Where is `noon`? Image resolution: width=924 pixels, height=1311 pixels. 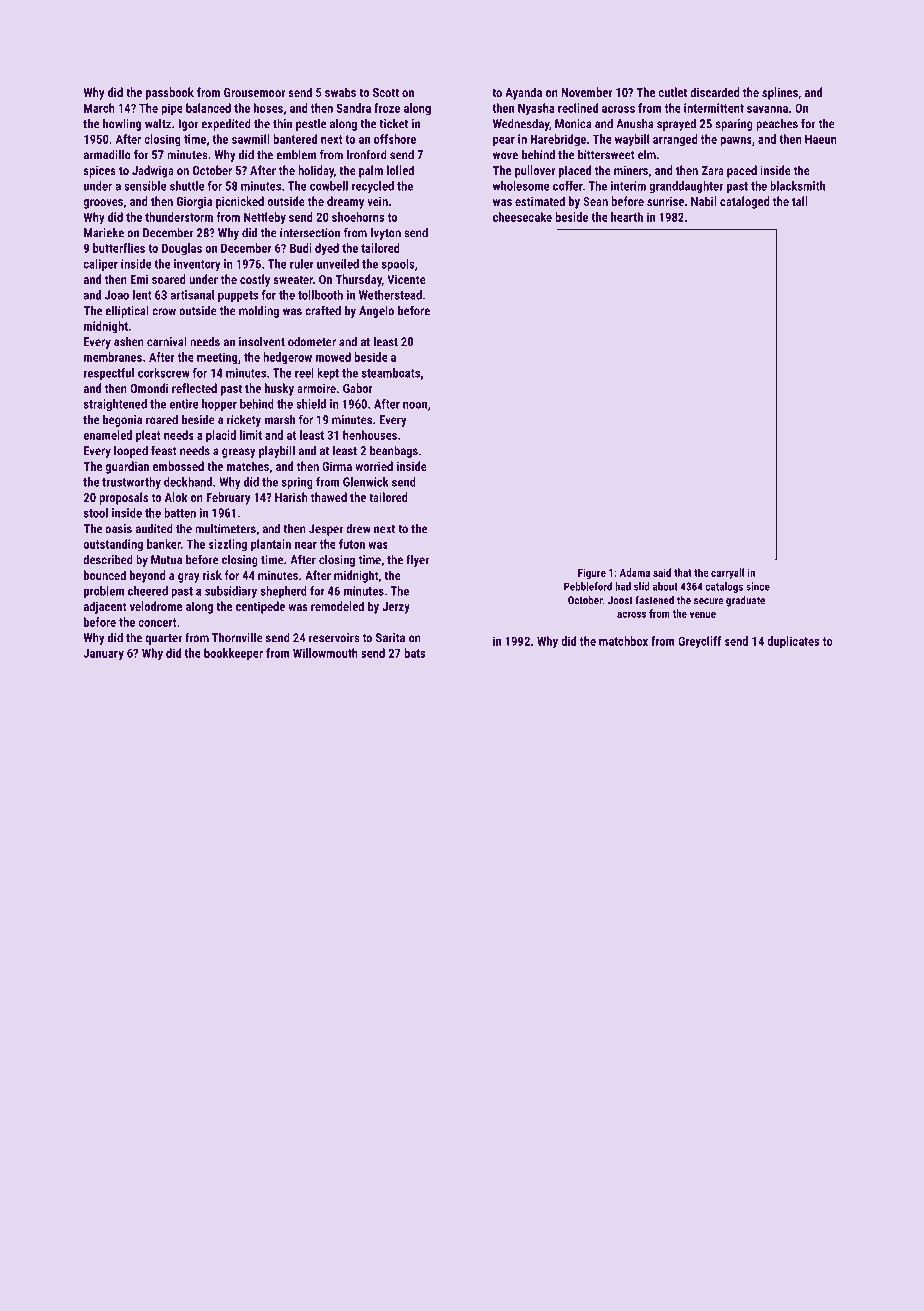
noon is located at coordinates (415, 405).
